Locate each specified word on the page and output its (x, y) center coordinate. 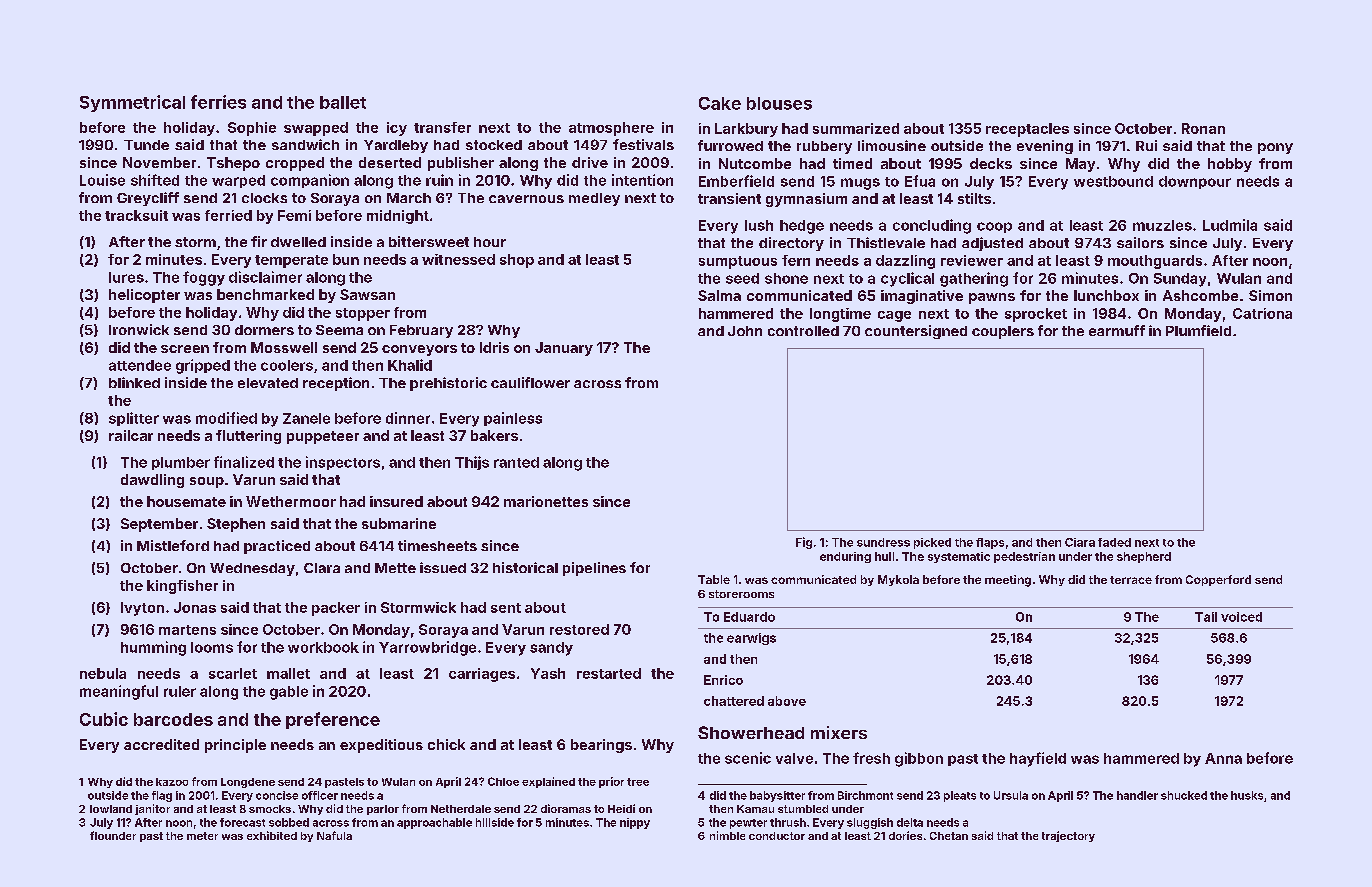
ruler (180, 691)
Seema (339, 330)
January (564, 349)
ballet (343, 102)
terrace (1131, 580)
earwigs (751, 639)
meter (202, 836)
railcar (131, 435)
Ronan (1203, 128)
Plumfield (1198, 330)
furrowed (730, 145)
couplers (1003, 332)
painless (513, 419)
